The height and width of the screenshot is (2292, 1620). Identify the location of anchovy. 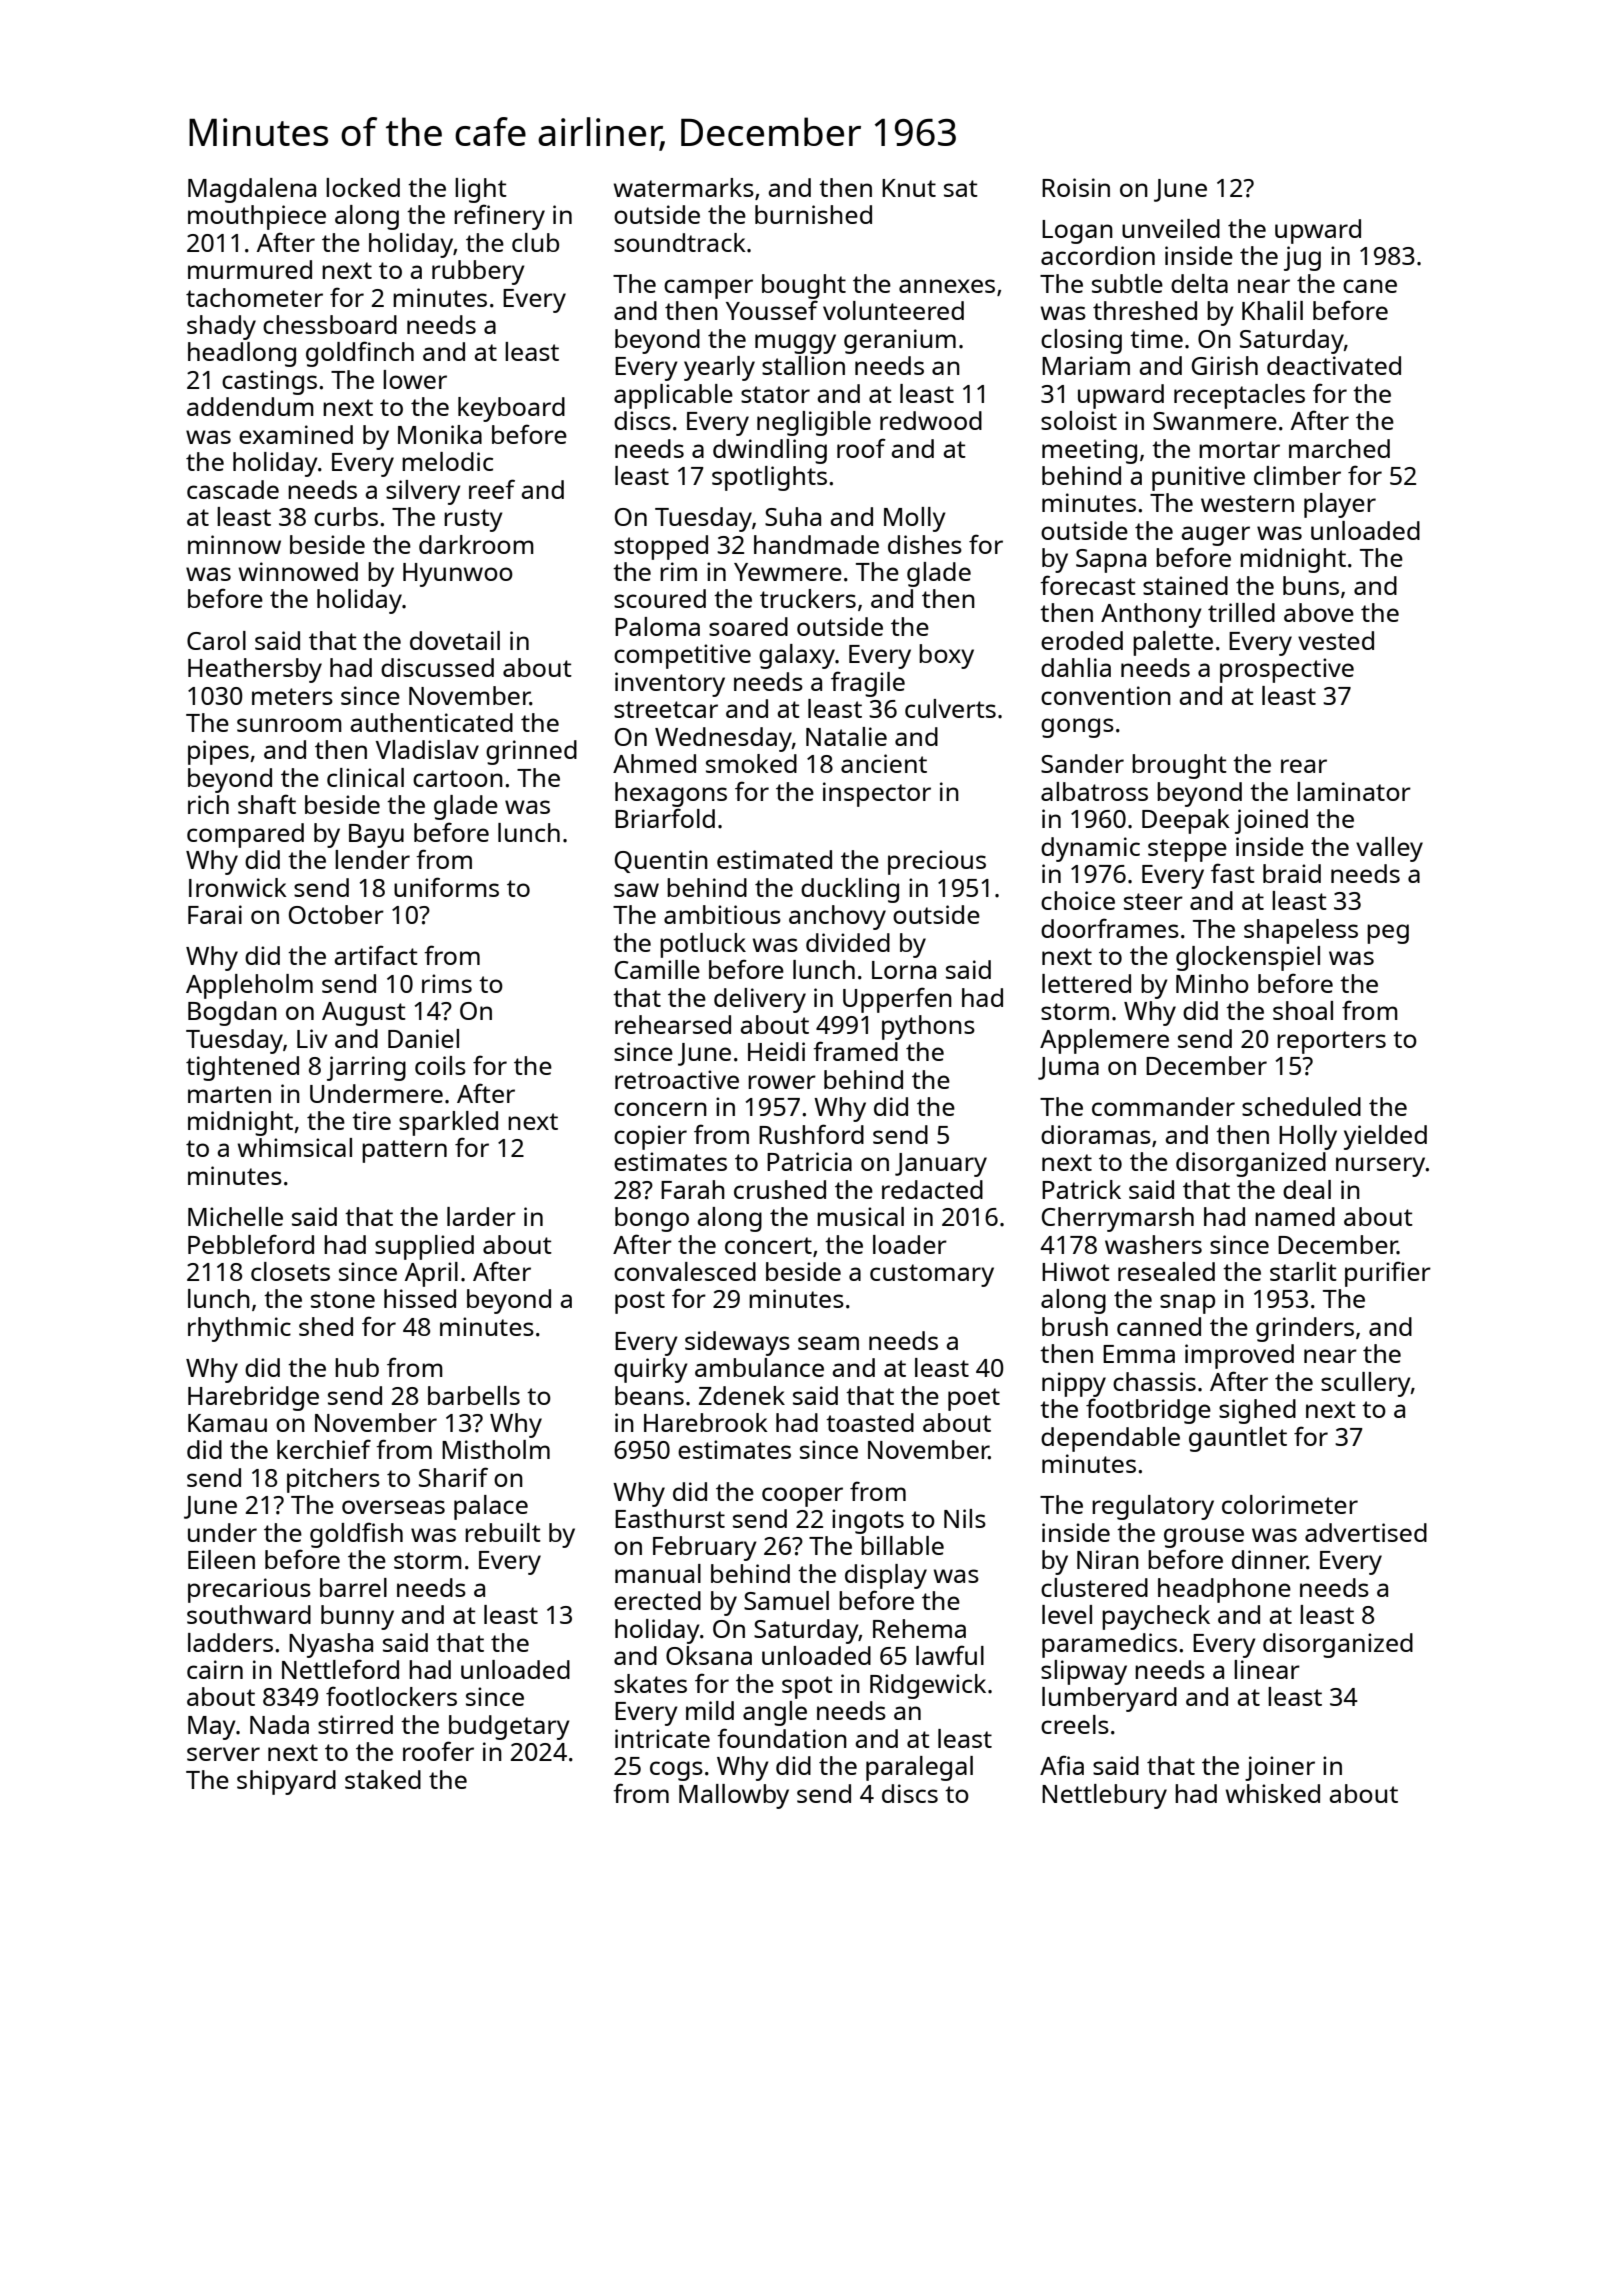
(837, 917).
